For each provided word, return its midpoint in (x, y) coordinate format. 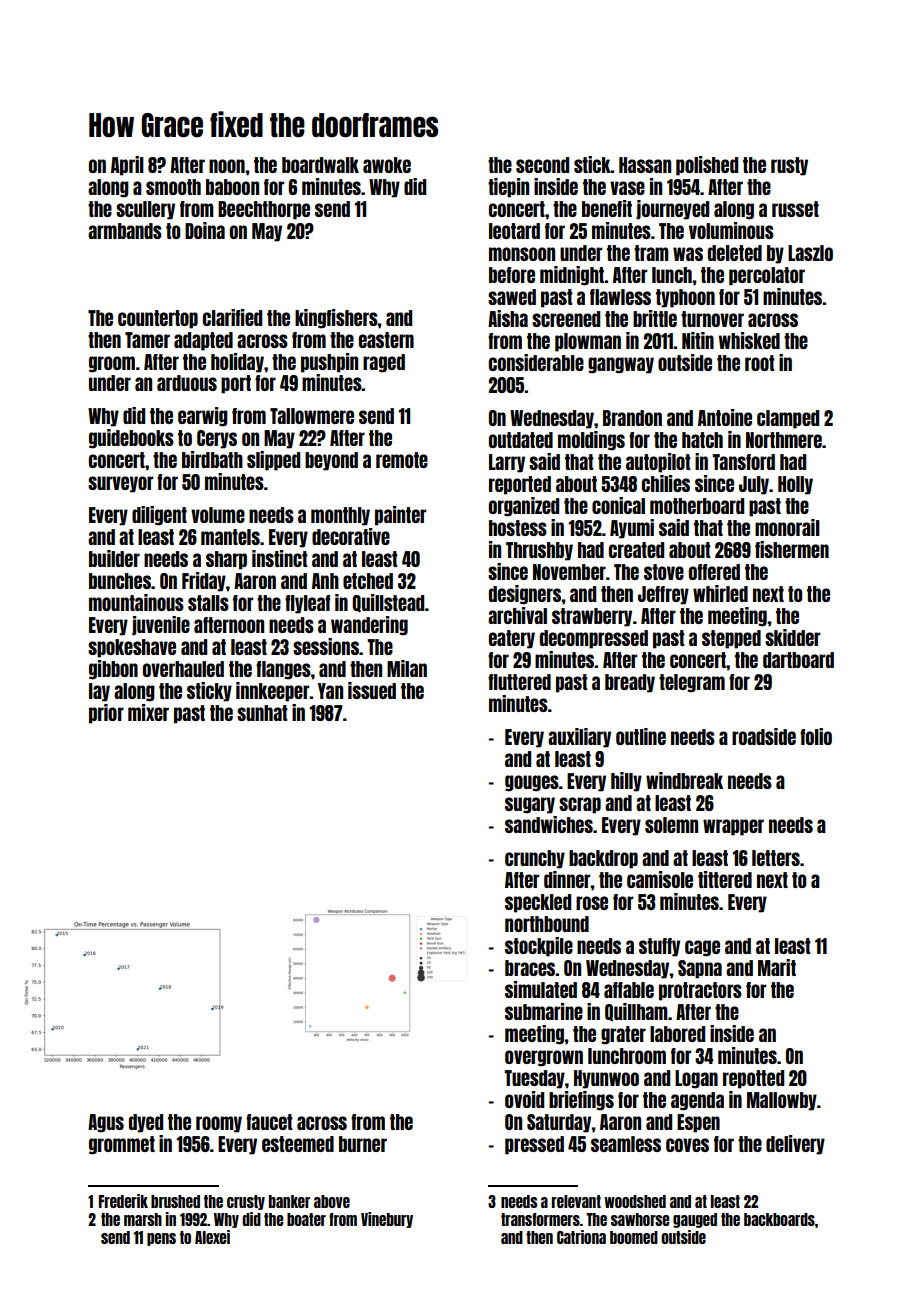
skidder (792, 637)
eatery (512, 639)
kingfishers (336, 319)
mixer (148, 712)
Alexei (212, 1237)
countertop (158, 319)
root (760, 363)
